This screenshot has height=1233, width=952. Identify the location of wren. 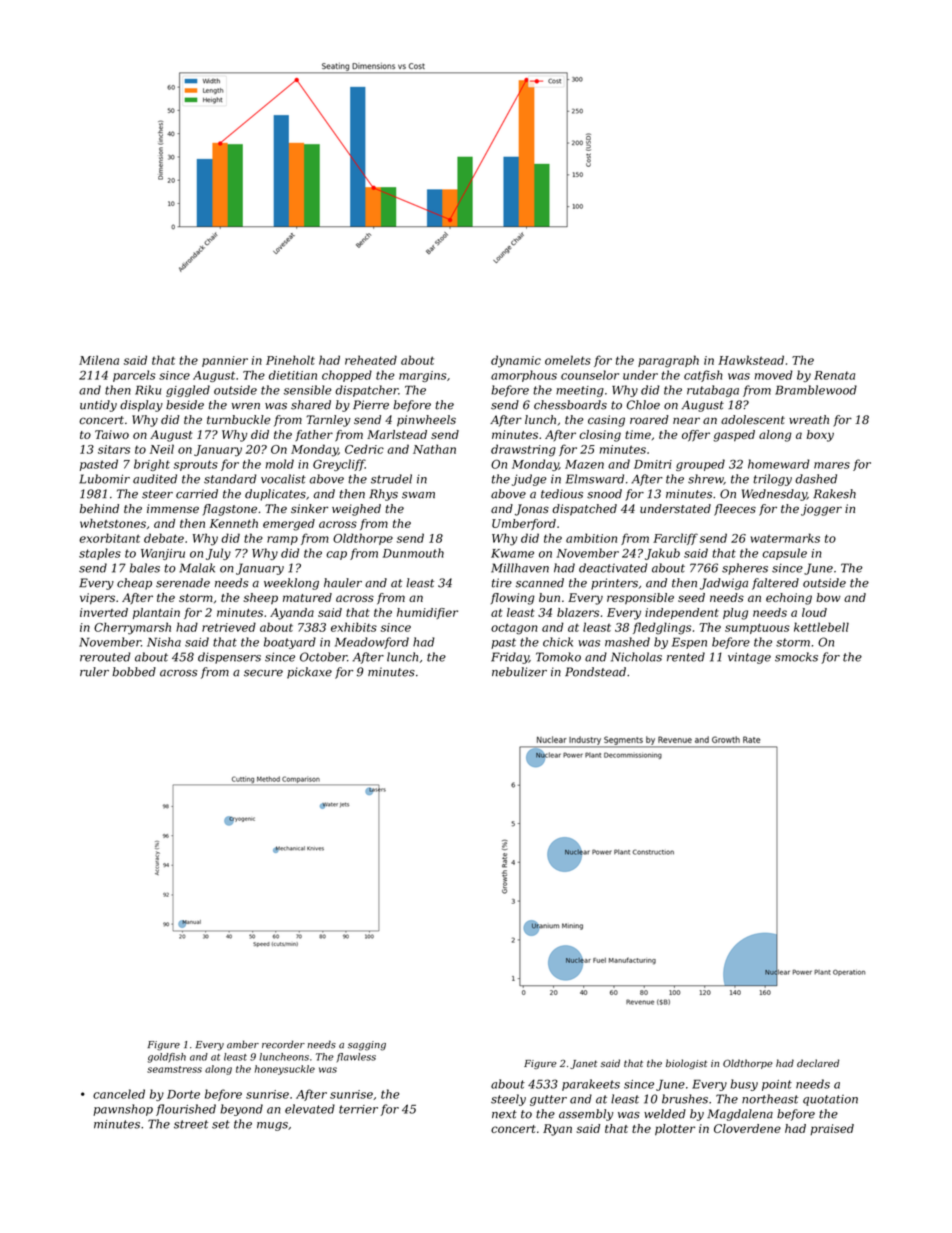
(246, 406).
